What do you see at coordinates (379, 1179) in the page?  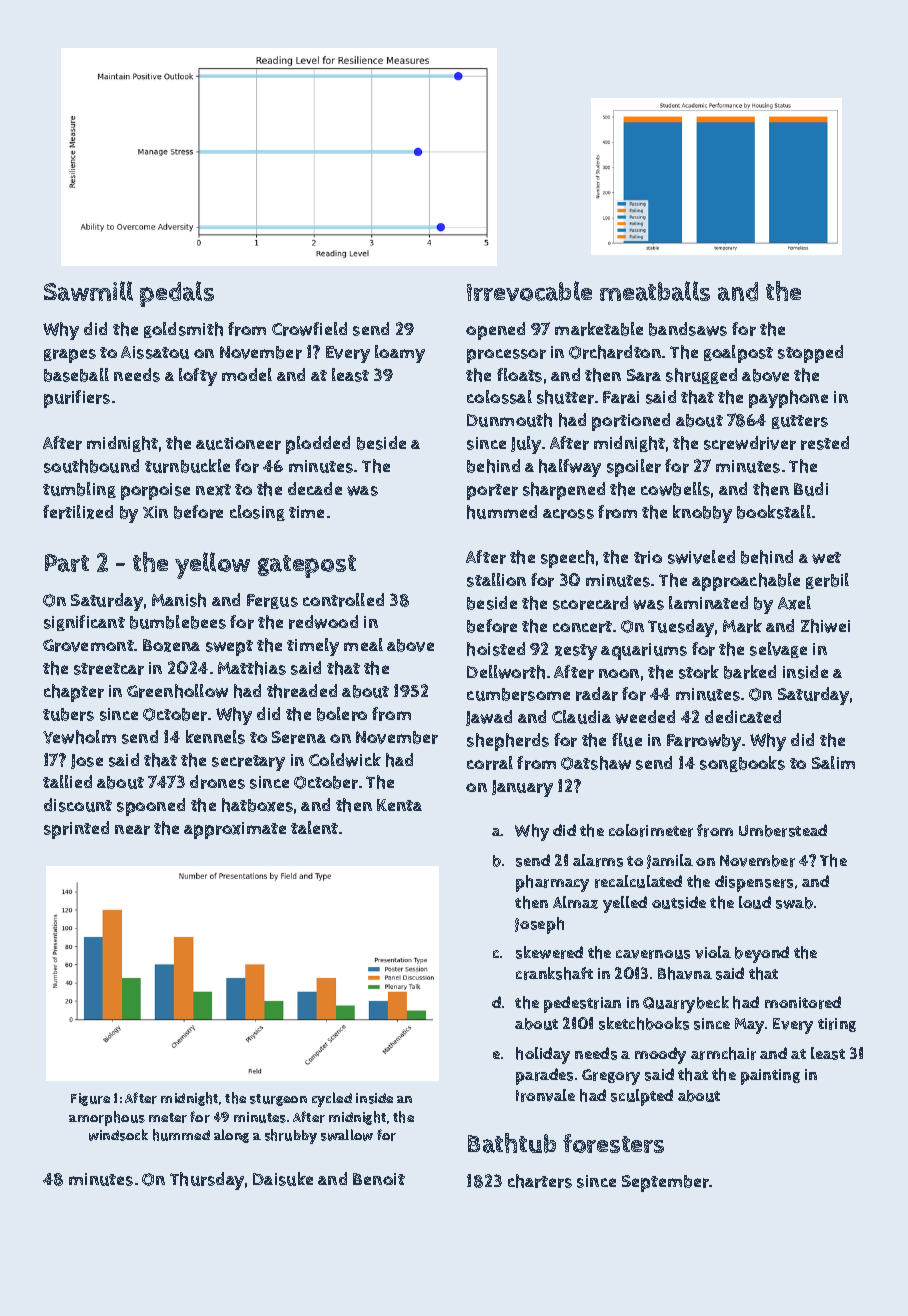 I see `Benoit` at bounding box center [379, 1179].
